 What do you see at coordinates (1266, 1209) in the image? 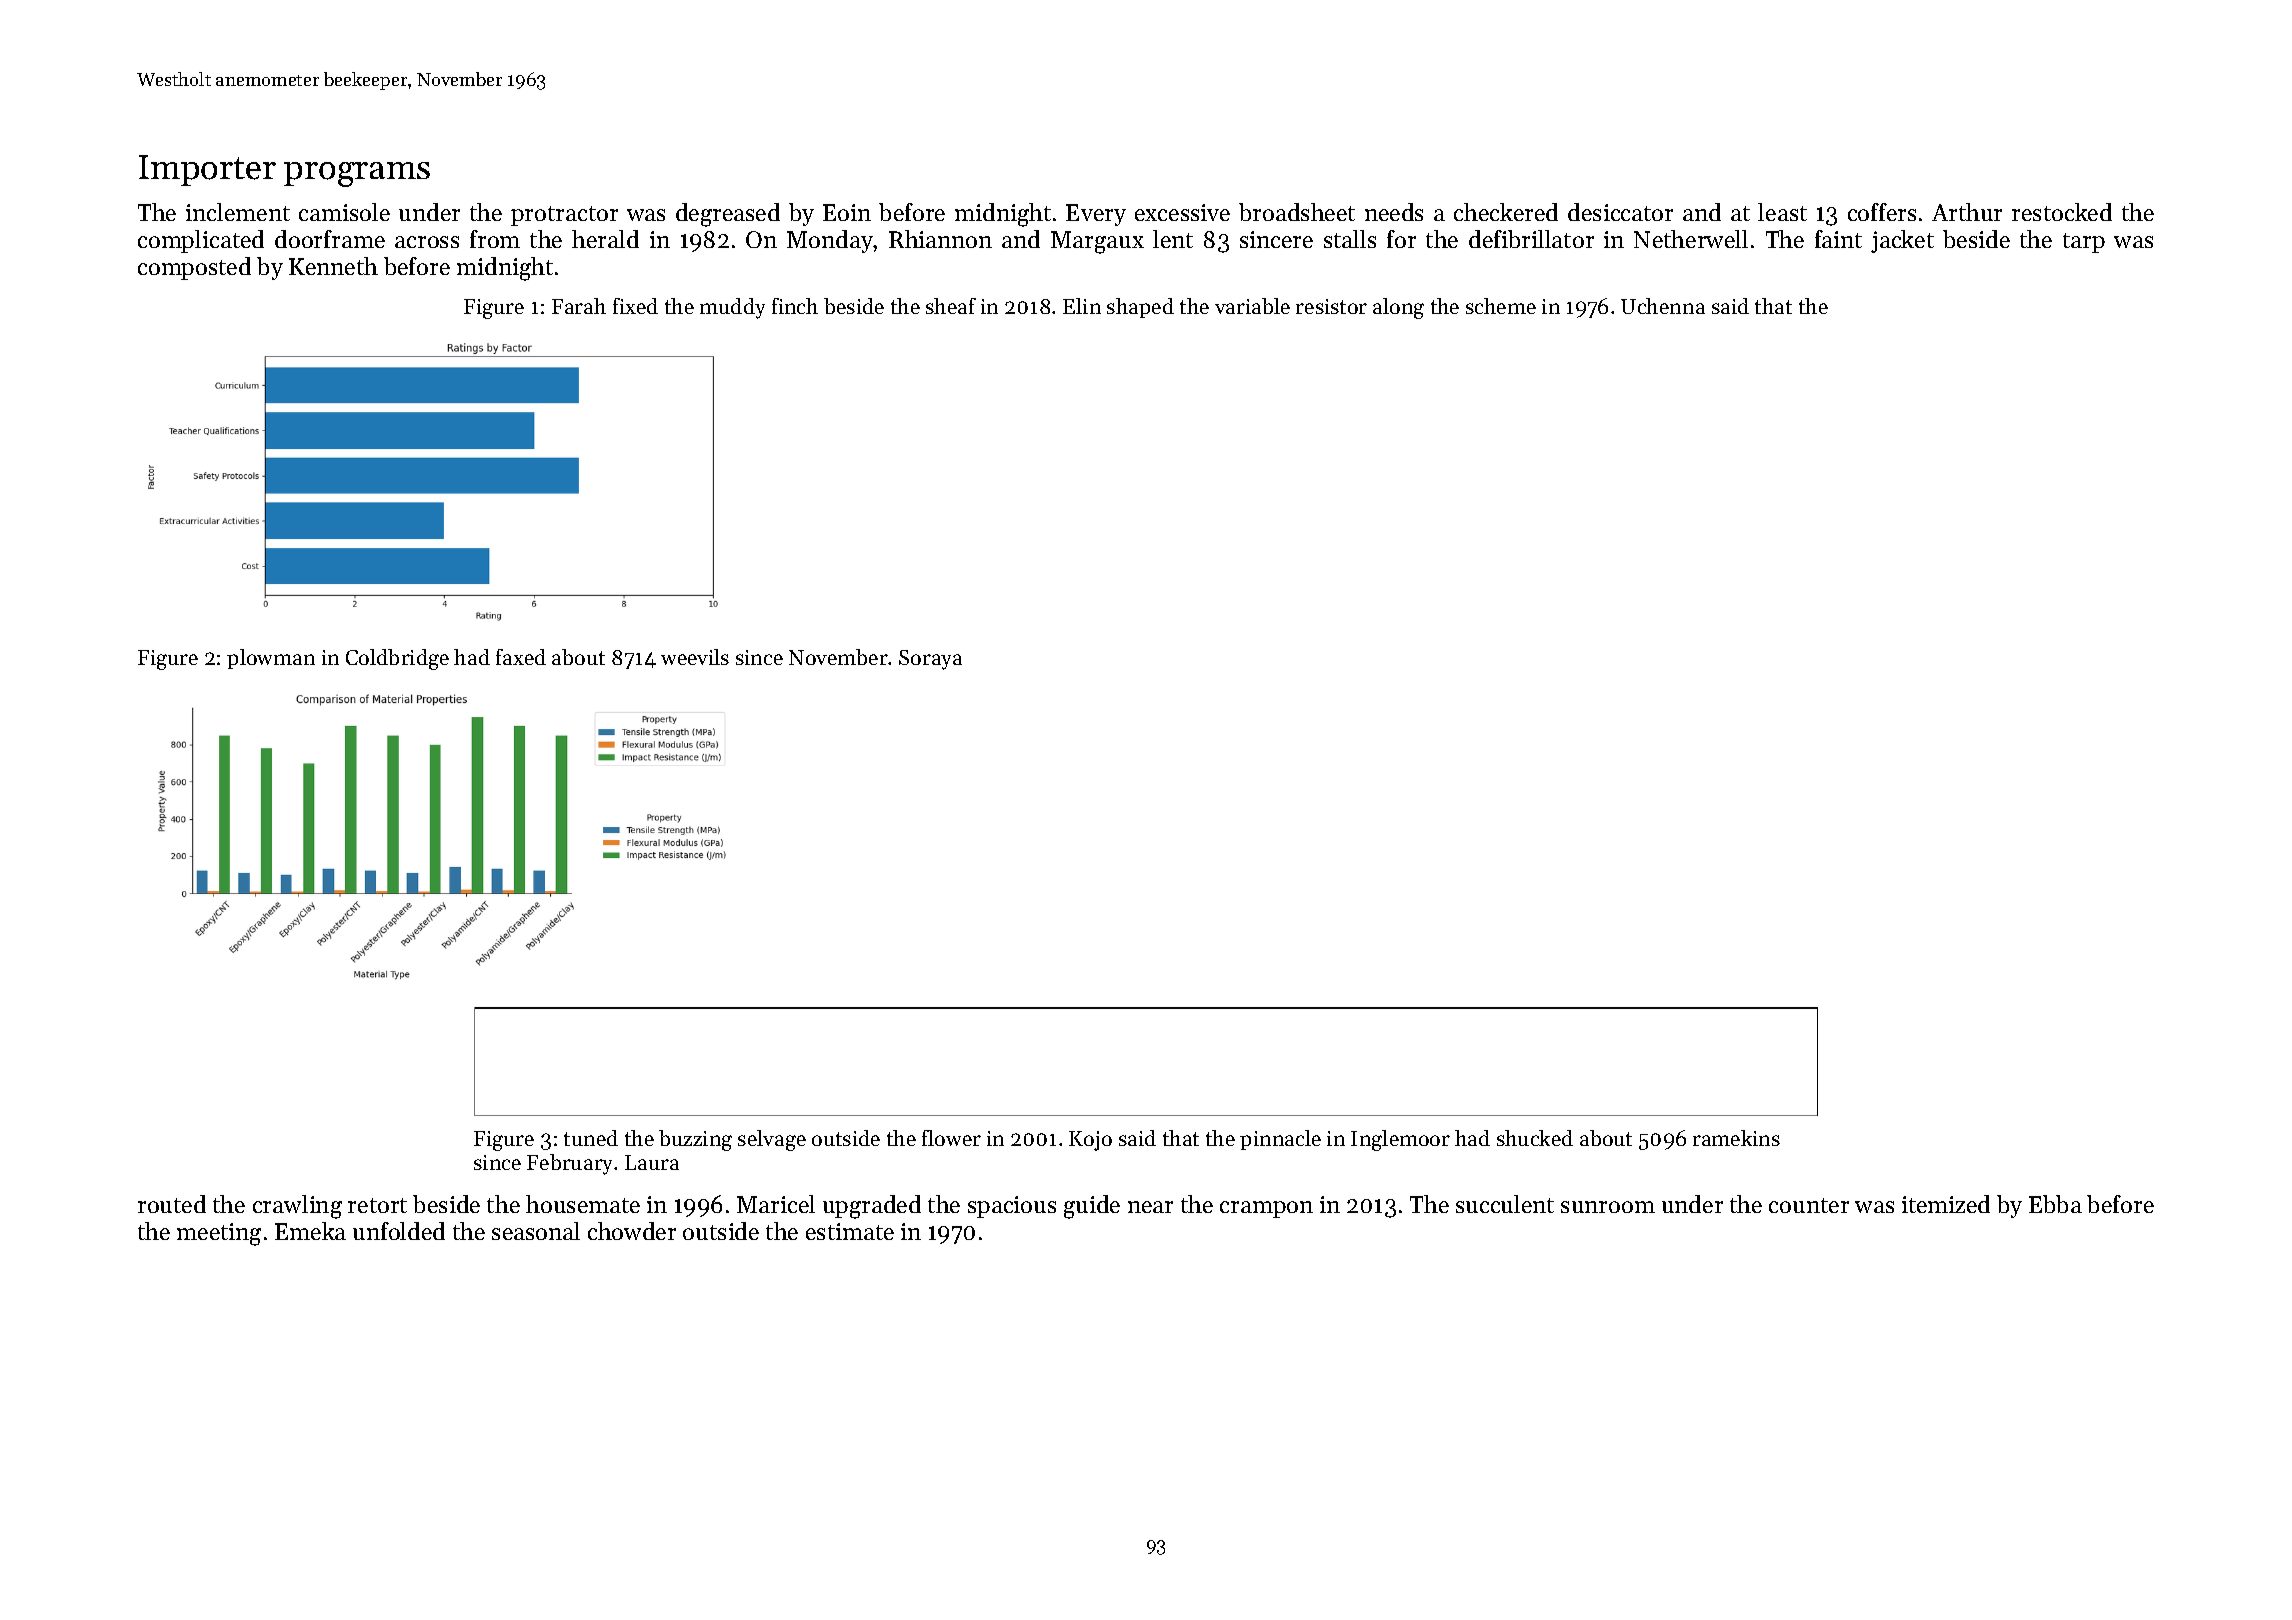
I see `crampon` at bounding box center [1266, 1209].
